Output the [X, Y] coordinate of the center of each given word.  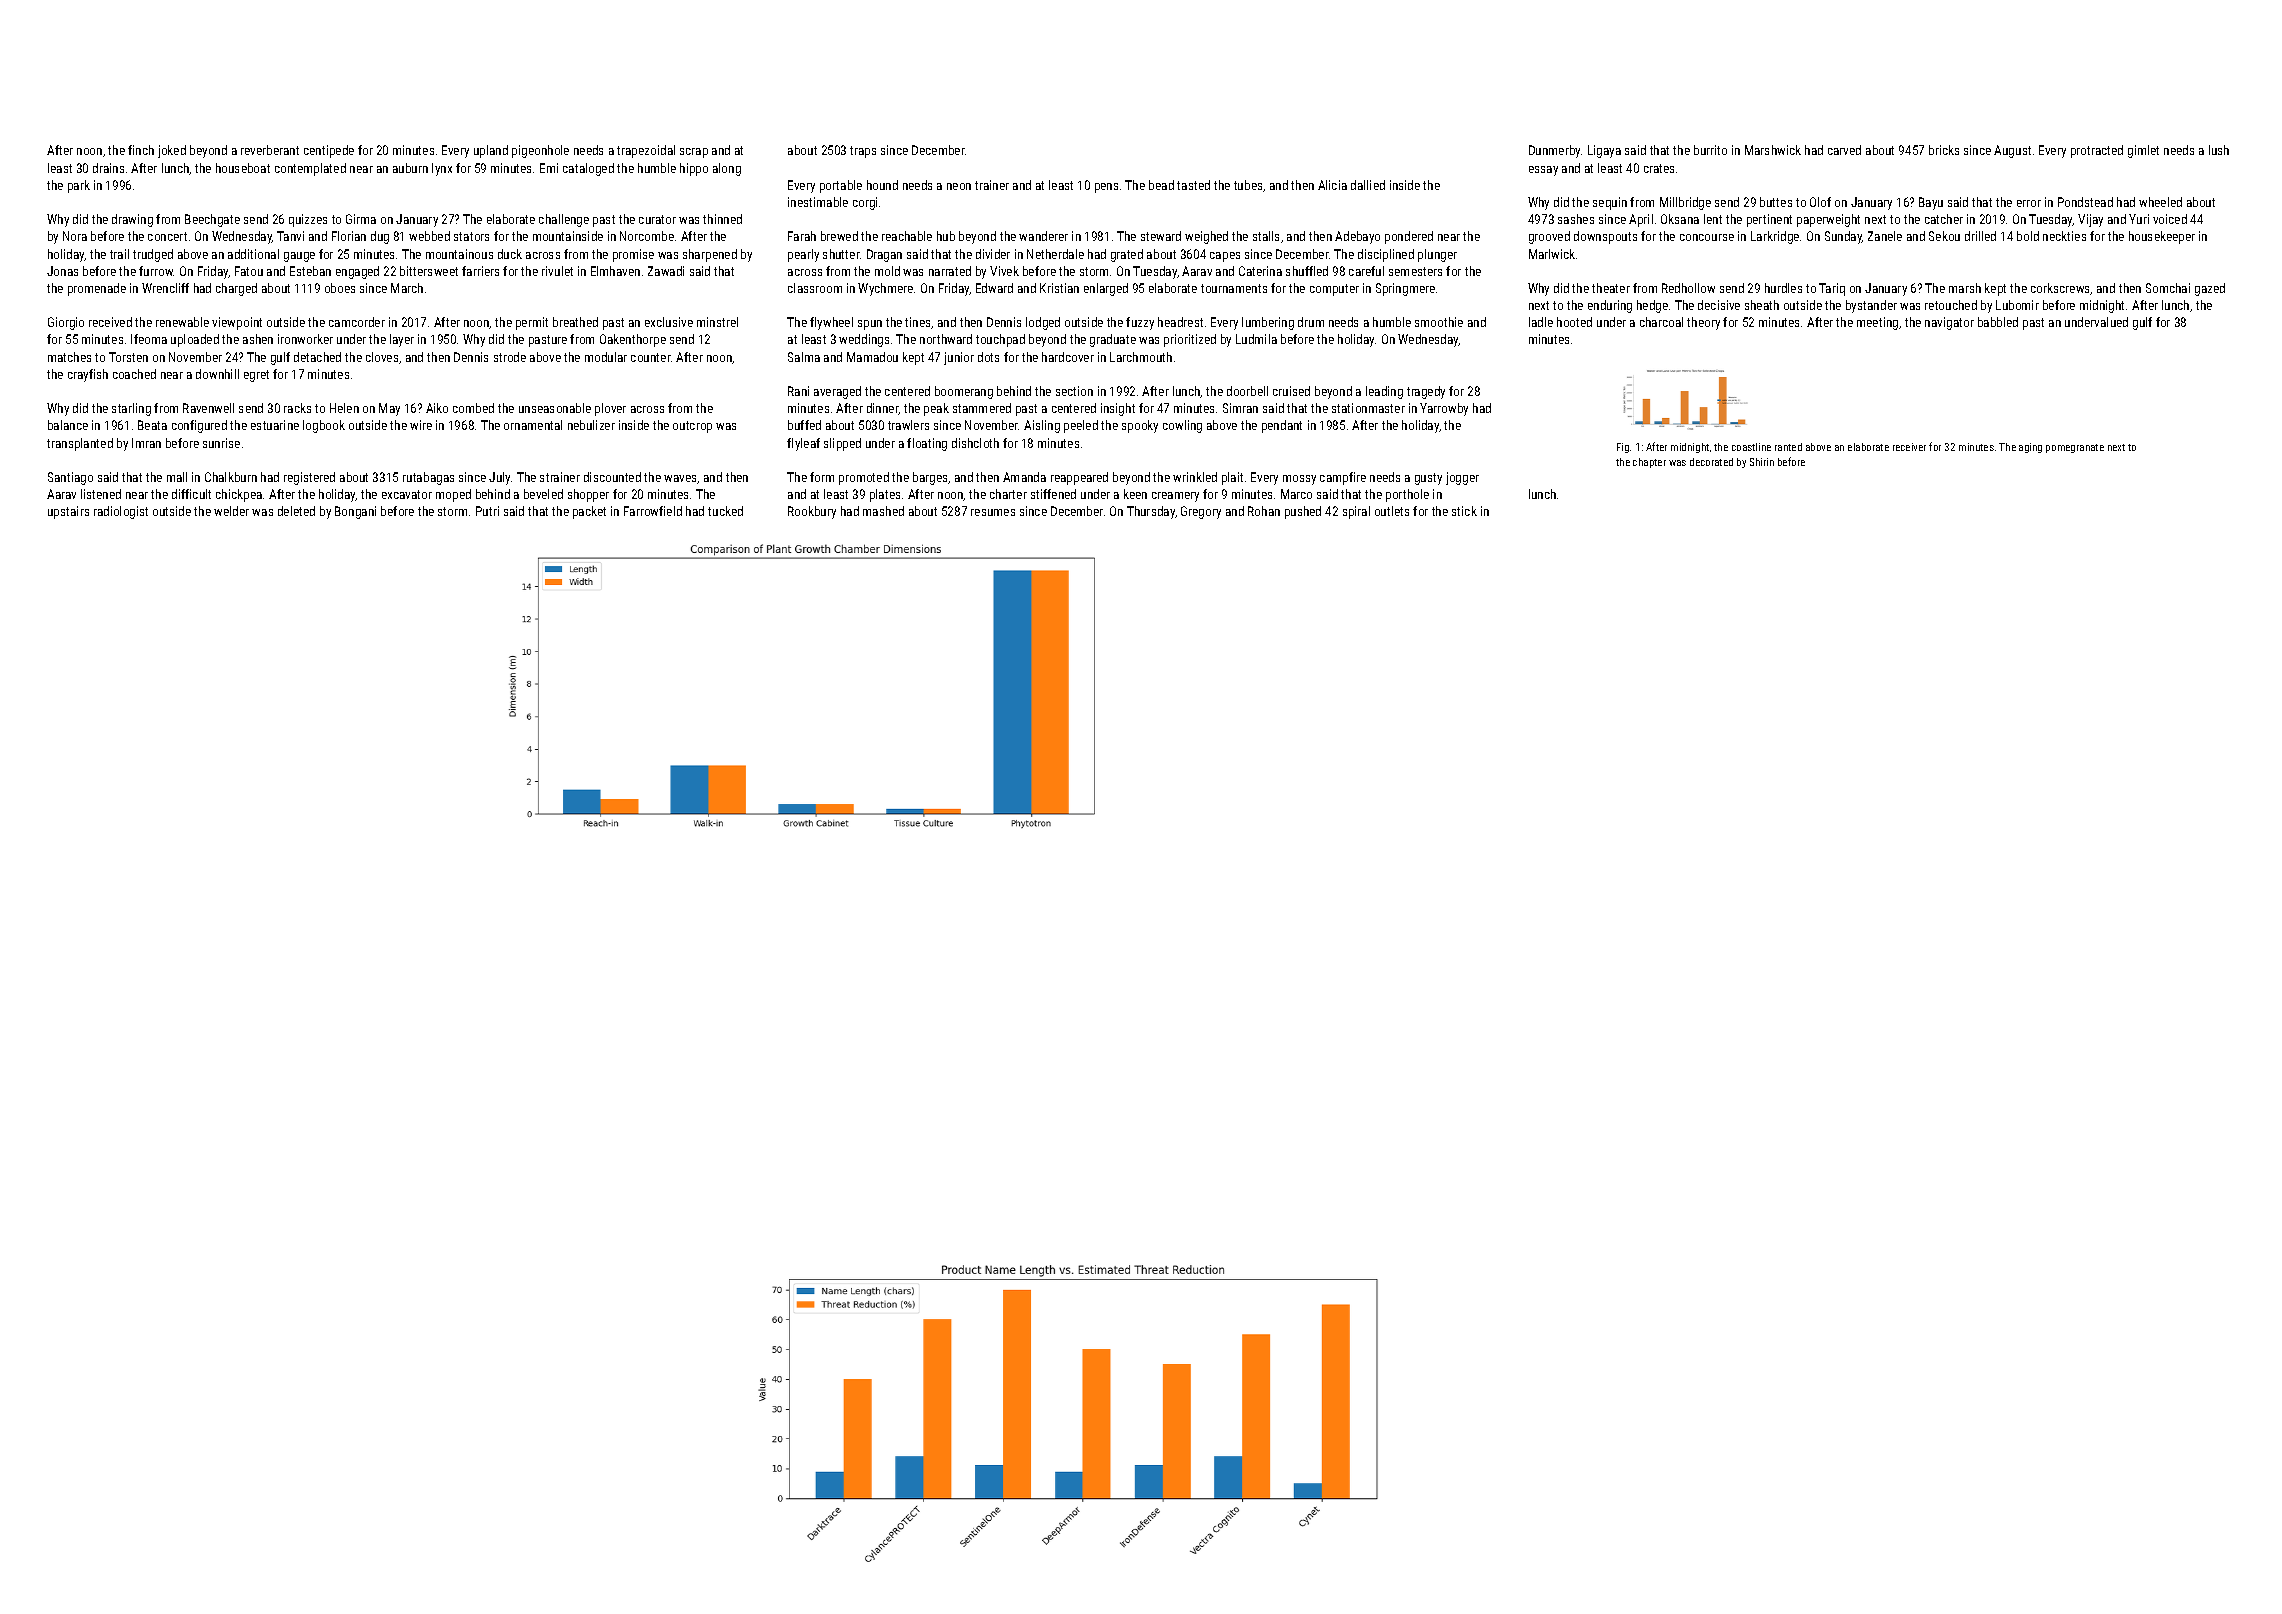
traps [863, 152]
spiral [1356, 512]
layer [402, 340]
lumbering [1268, 323]
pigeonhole [540, 151]
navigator [1949, 323]
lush [2219, 150]
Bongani [355, 512]
